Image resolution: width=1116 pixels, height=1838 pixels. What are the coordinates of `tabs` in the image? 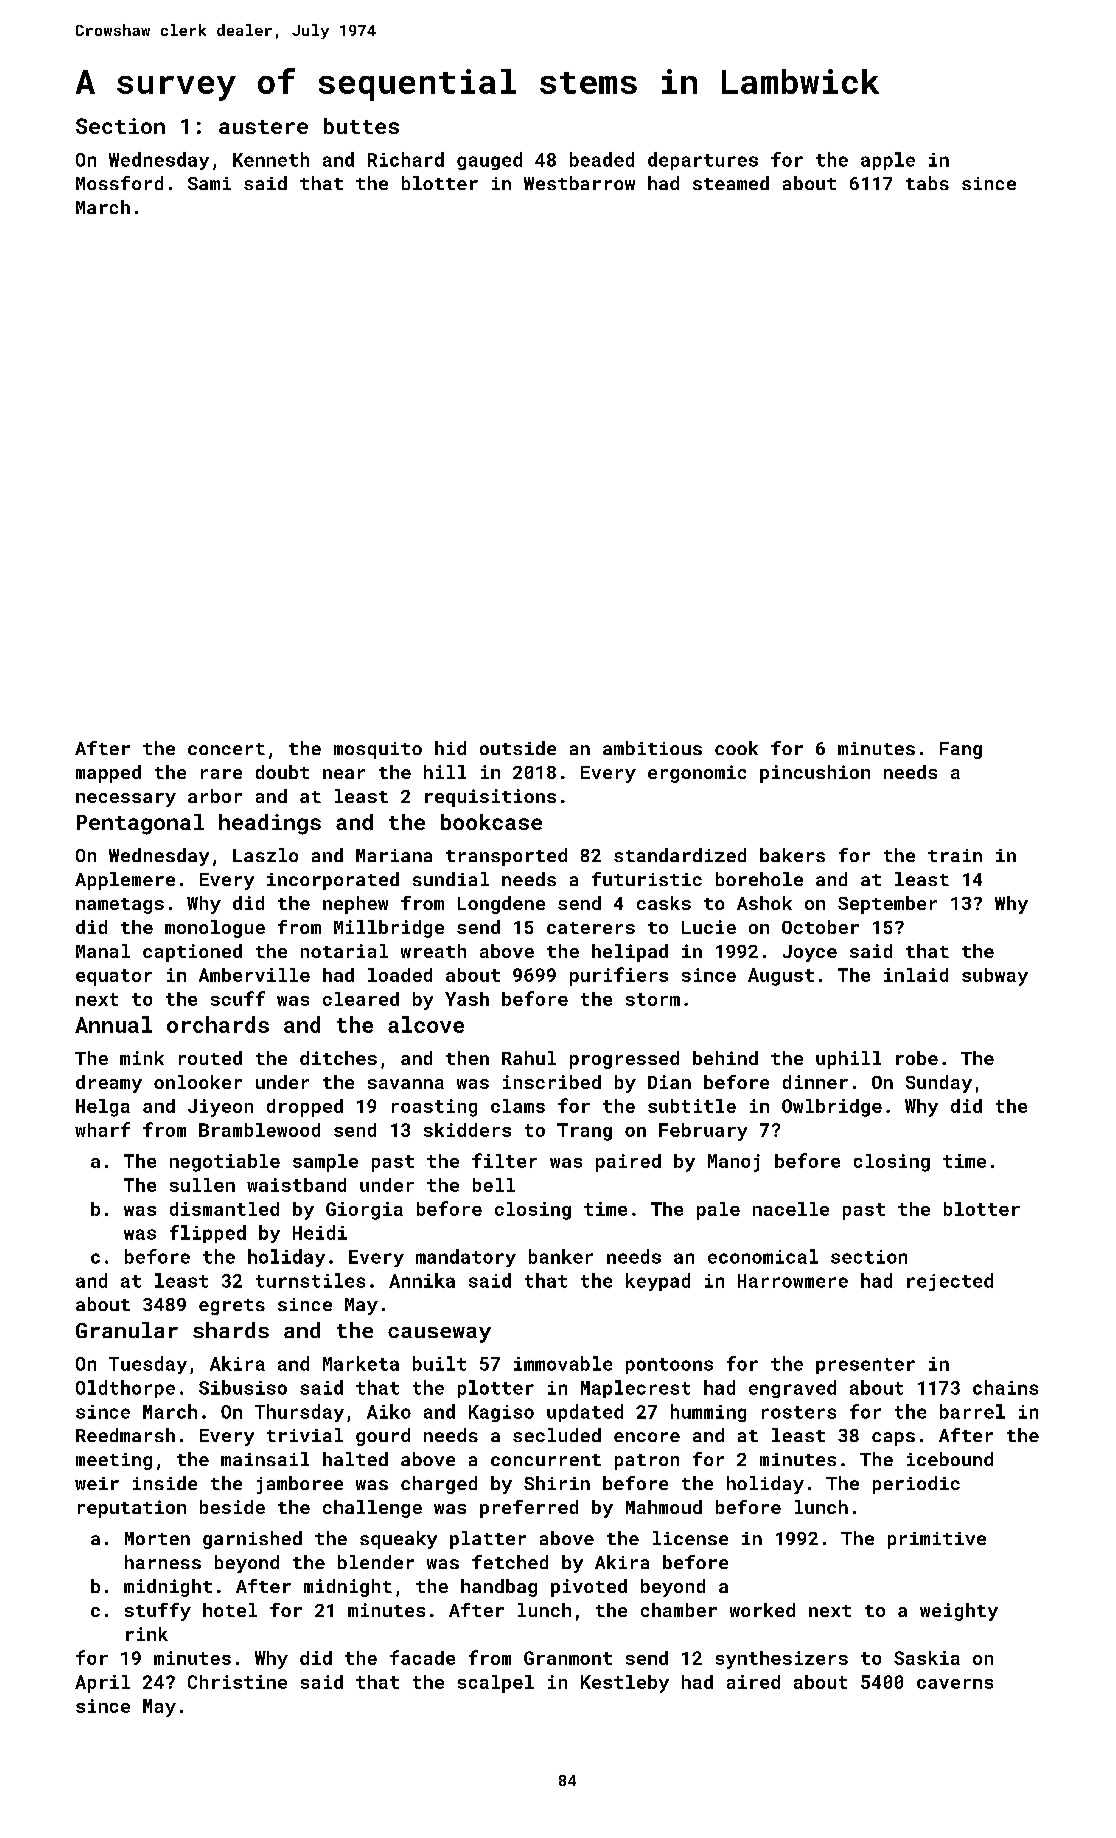 It's located at (927, 183).
